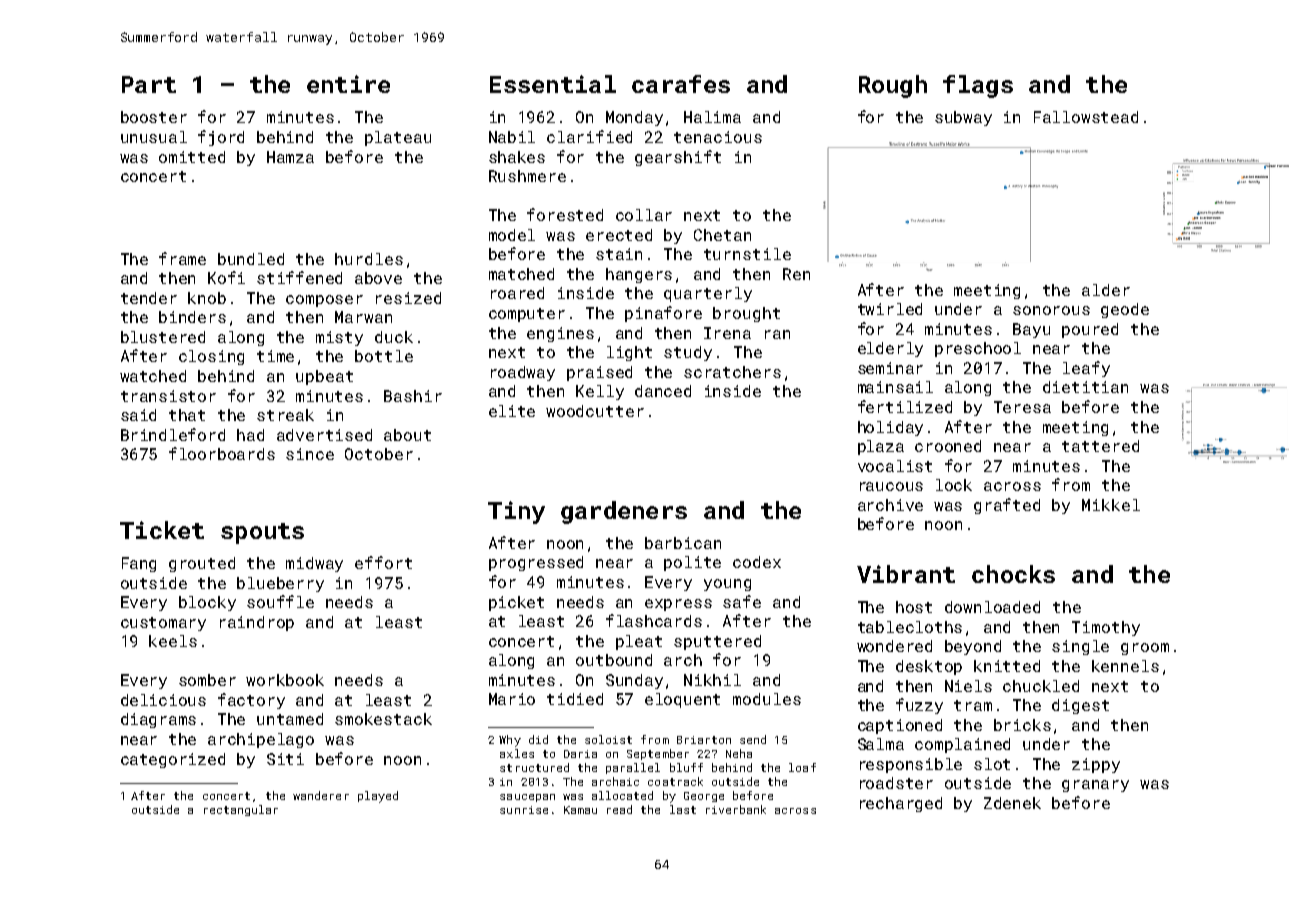 Image resolution: width=1308 pixels, height=924 pixels. What do you see at coordinates (914, 607) in the page?
I see `host` at bounding box center [914, 607].
